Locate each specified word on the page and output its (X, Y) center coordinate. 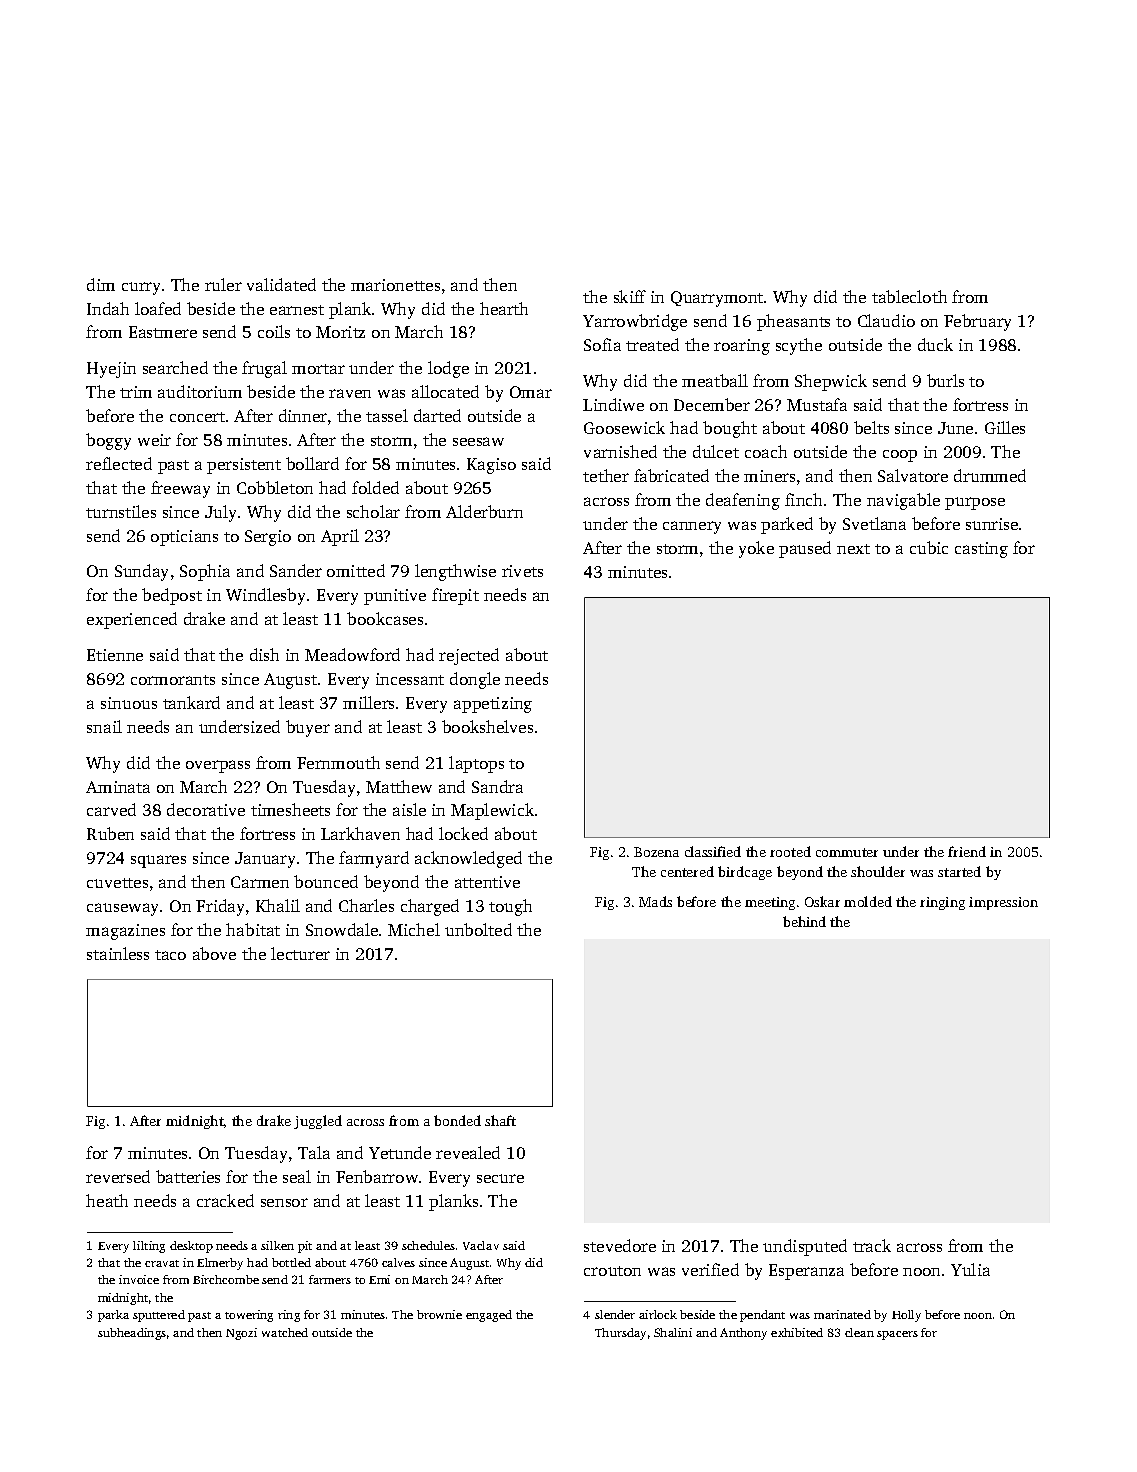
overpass (218, 766)
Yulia (970, 1269)
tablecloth (909, 296)
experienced (132, 620)
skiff (630, 296)
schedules (428, 1245)
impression (1003, 903)
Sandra (497, 786)
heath (107, 1200)
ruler (223, 284)
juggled (318, 1122)
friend (967, 851)
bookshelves (487, 726)
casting (981, 550)
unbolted (478, 929)
